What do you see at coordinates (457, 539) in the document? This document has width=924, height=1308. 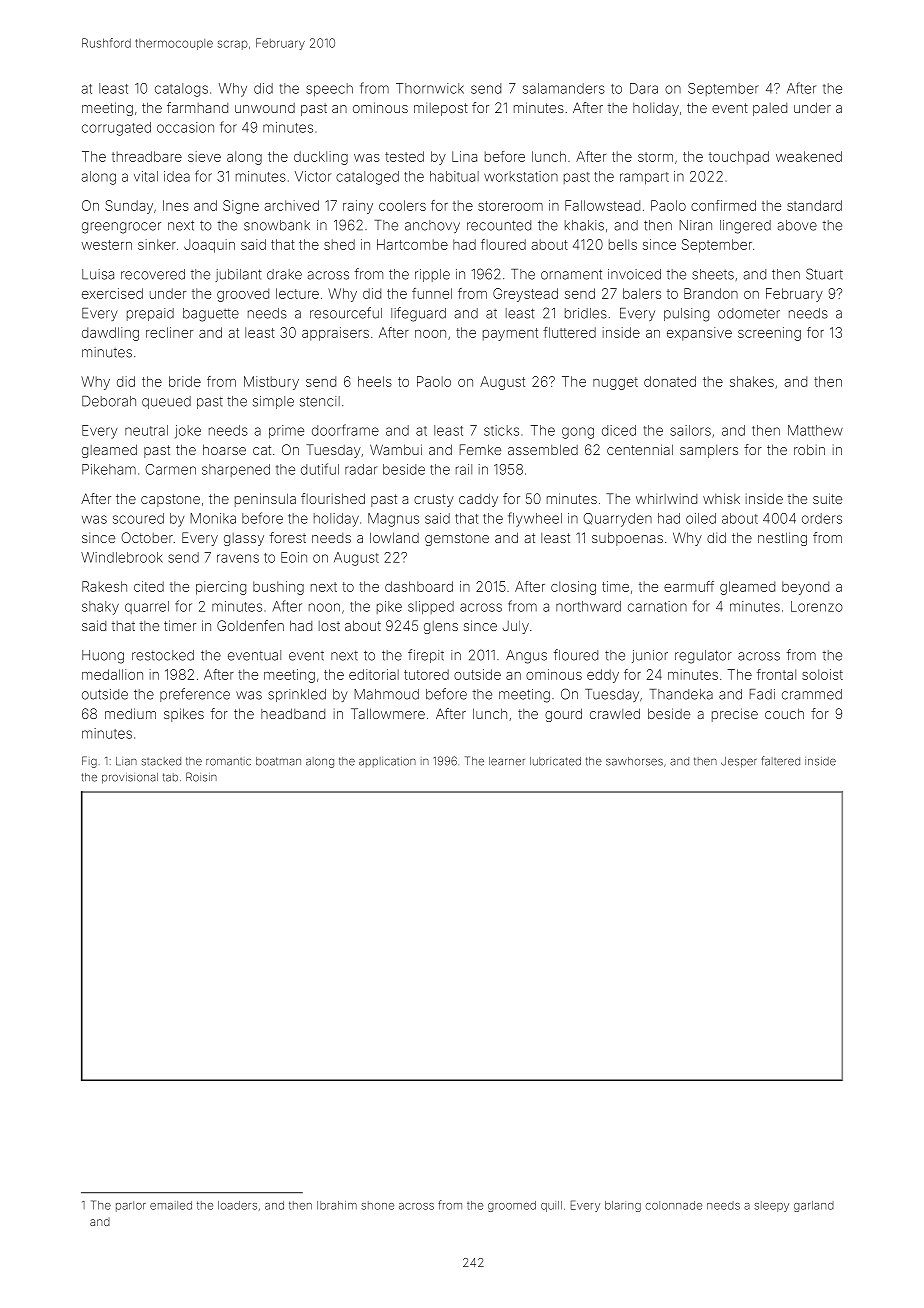 I see `gemstone` at bounding box center [457, 539].
